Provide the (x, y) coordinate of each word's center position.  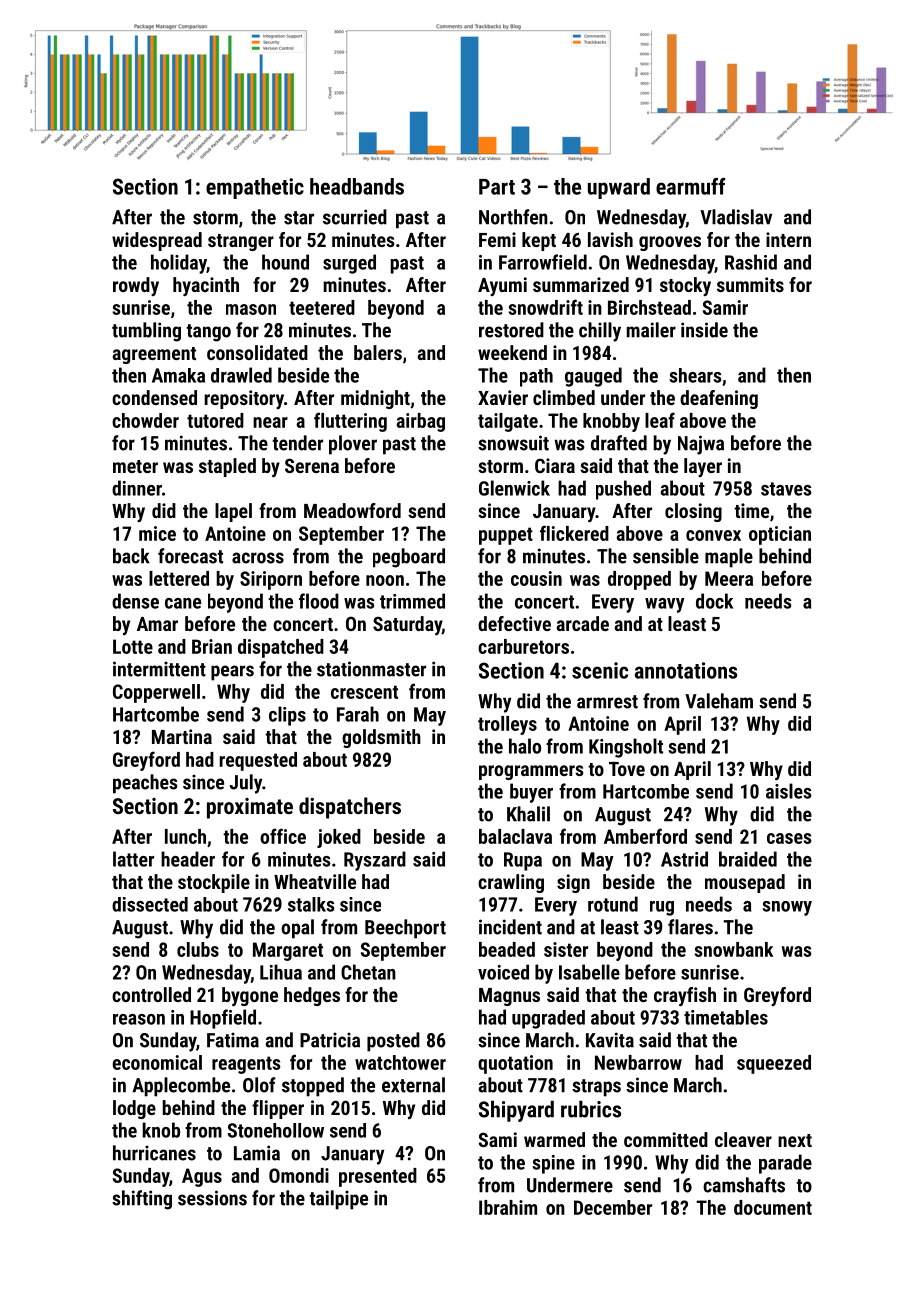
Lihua (281, 972)
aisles (789, 791)
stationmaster (371, 669)
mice (157, 533)
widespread (157, 241)
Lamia (257, 1153)
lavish (610, 239)
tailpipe (338, 1200)
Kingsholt (626, 748)
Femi (497, 239)
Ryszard (375, 861)
